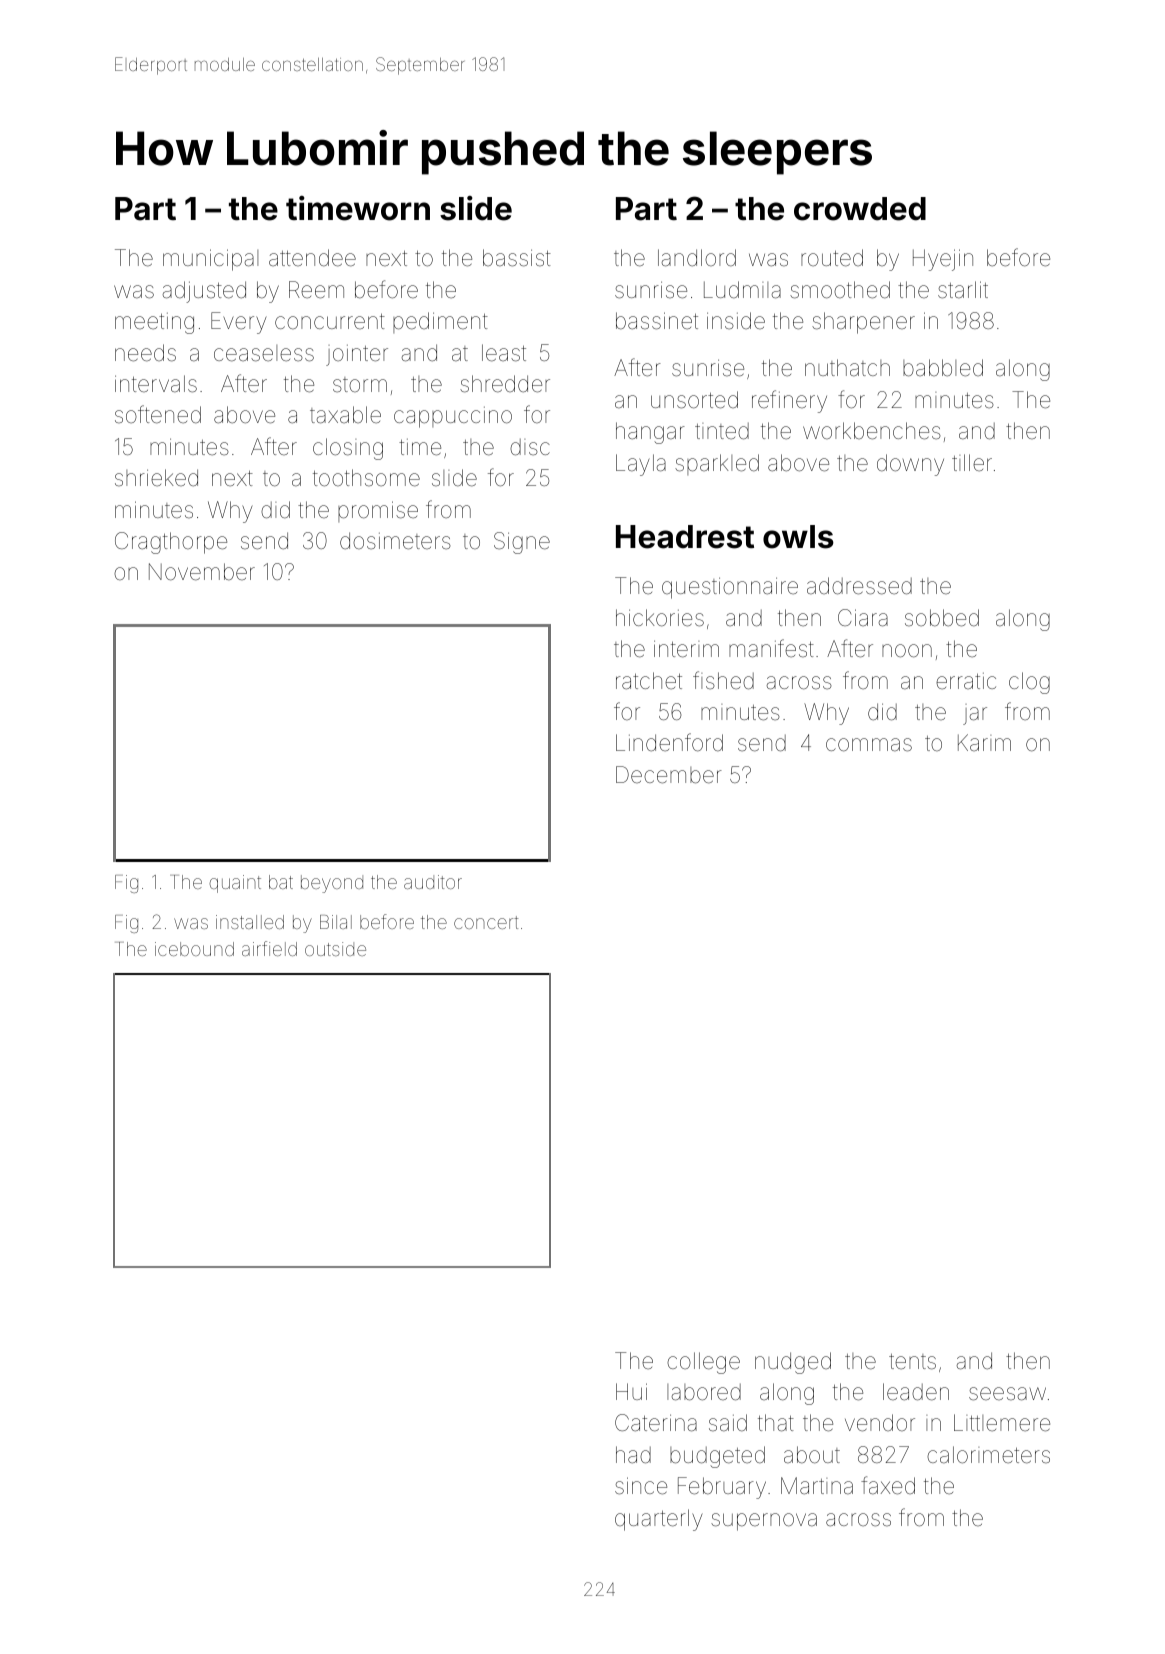  Describe the element at coordinates (332, 884) in the page. I see `beyond` at that location.
